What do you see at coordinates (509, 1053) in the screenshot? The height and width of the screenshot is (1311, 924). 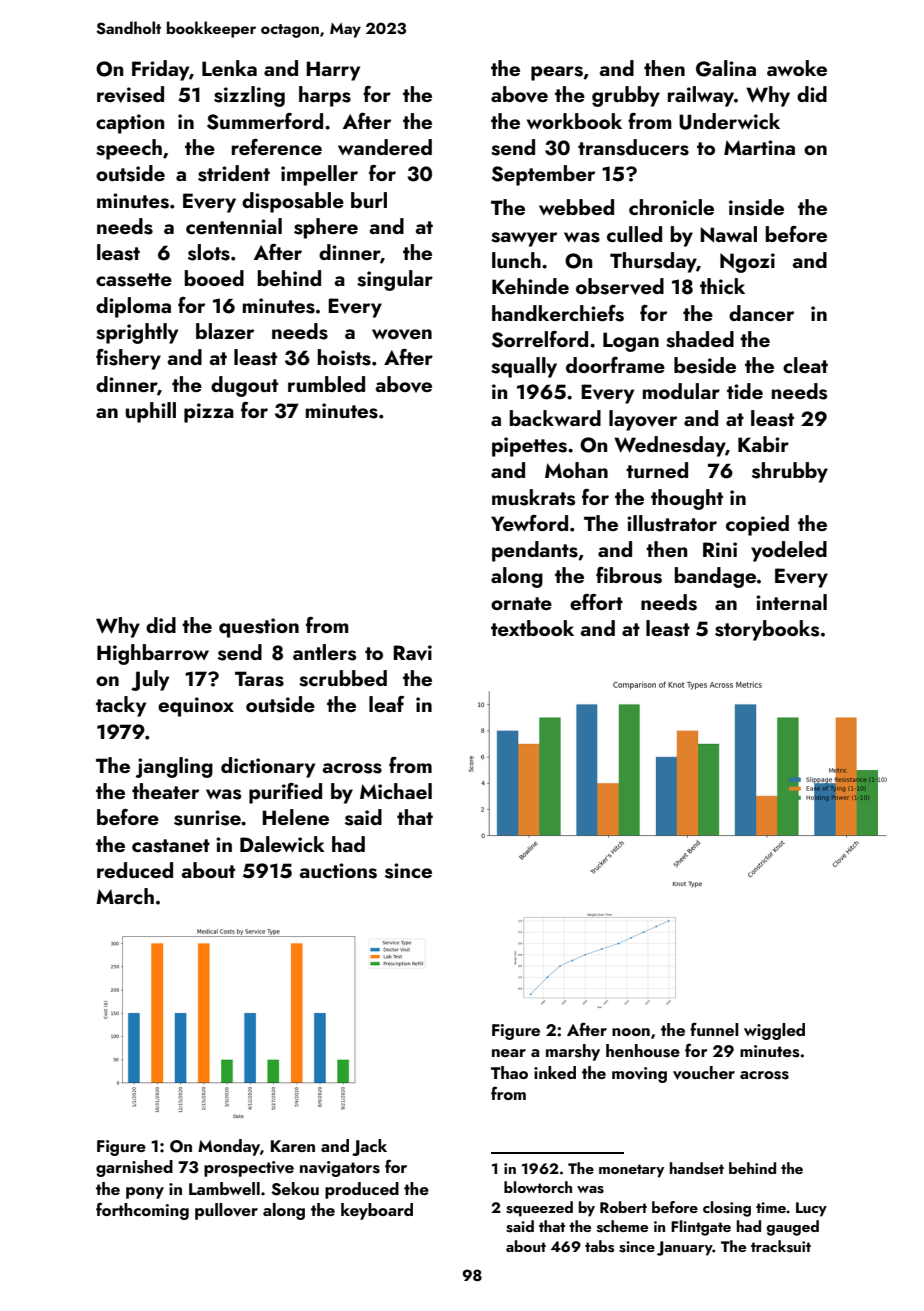 I see `near` at bounding box center [509, 1053].
